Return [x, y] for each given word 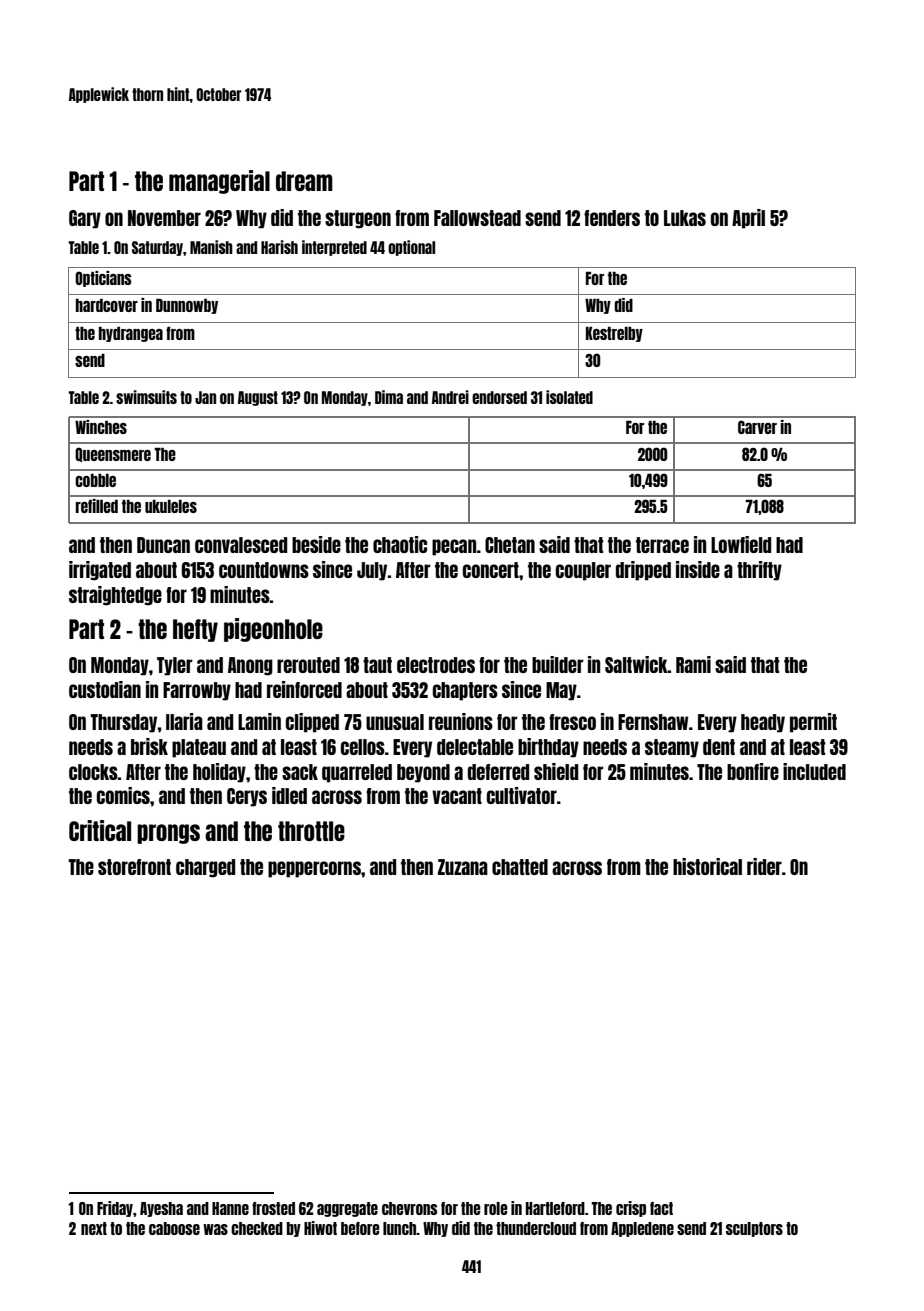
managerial [219, 182]
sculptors [754, 1229]
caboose [174, 1228]
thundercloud [536, 1228]
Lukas [685, 218]
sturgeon [358, 219]
